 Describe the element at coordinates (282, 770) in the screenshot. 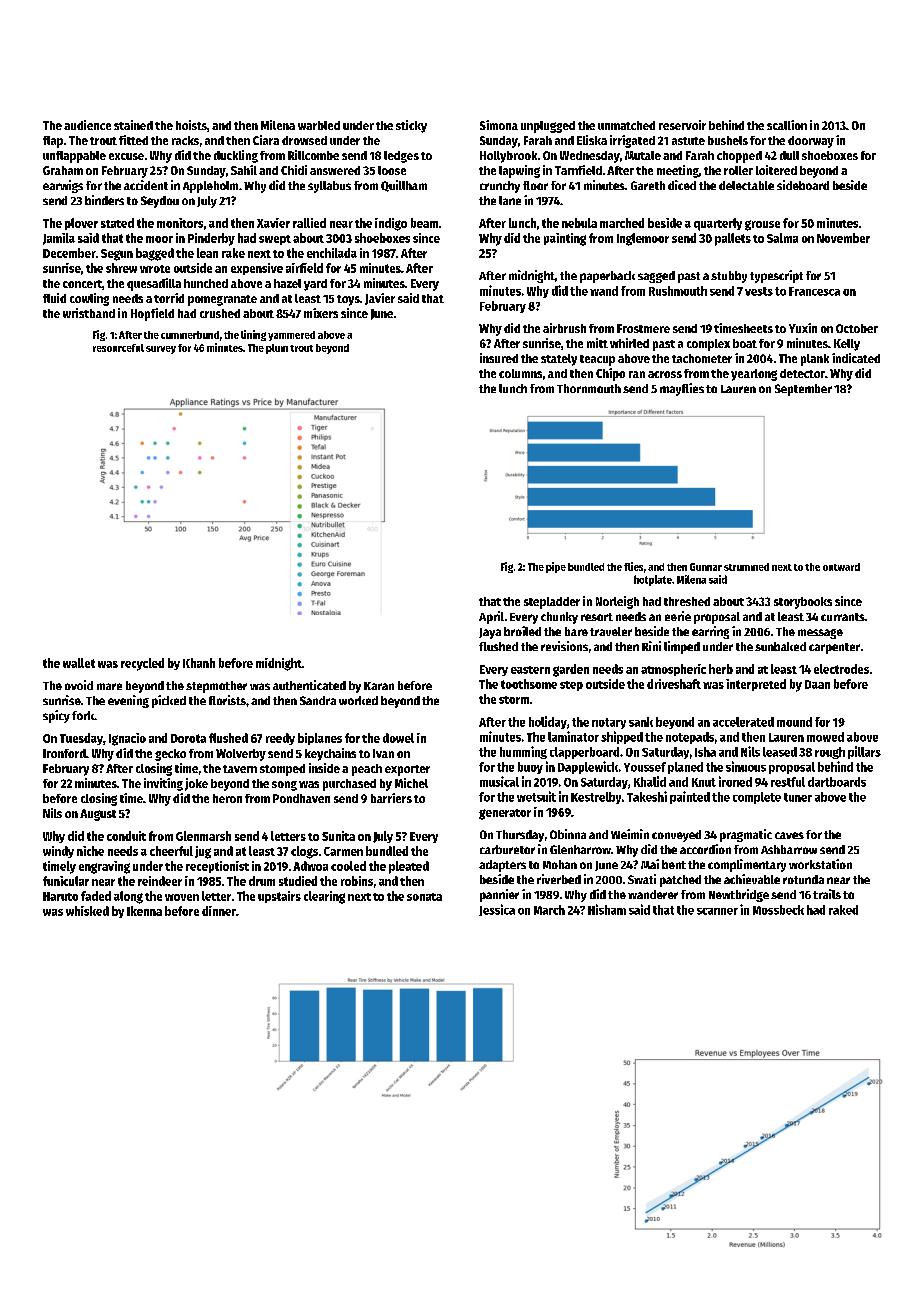

I see `stomped` at that location.
